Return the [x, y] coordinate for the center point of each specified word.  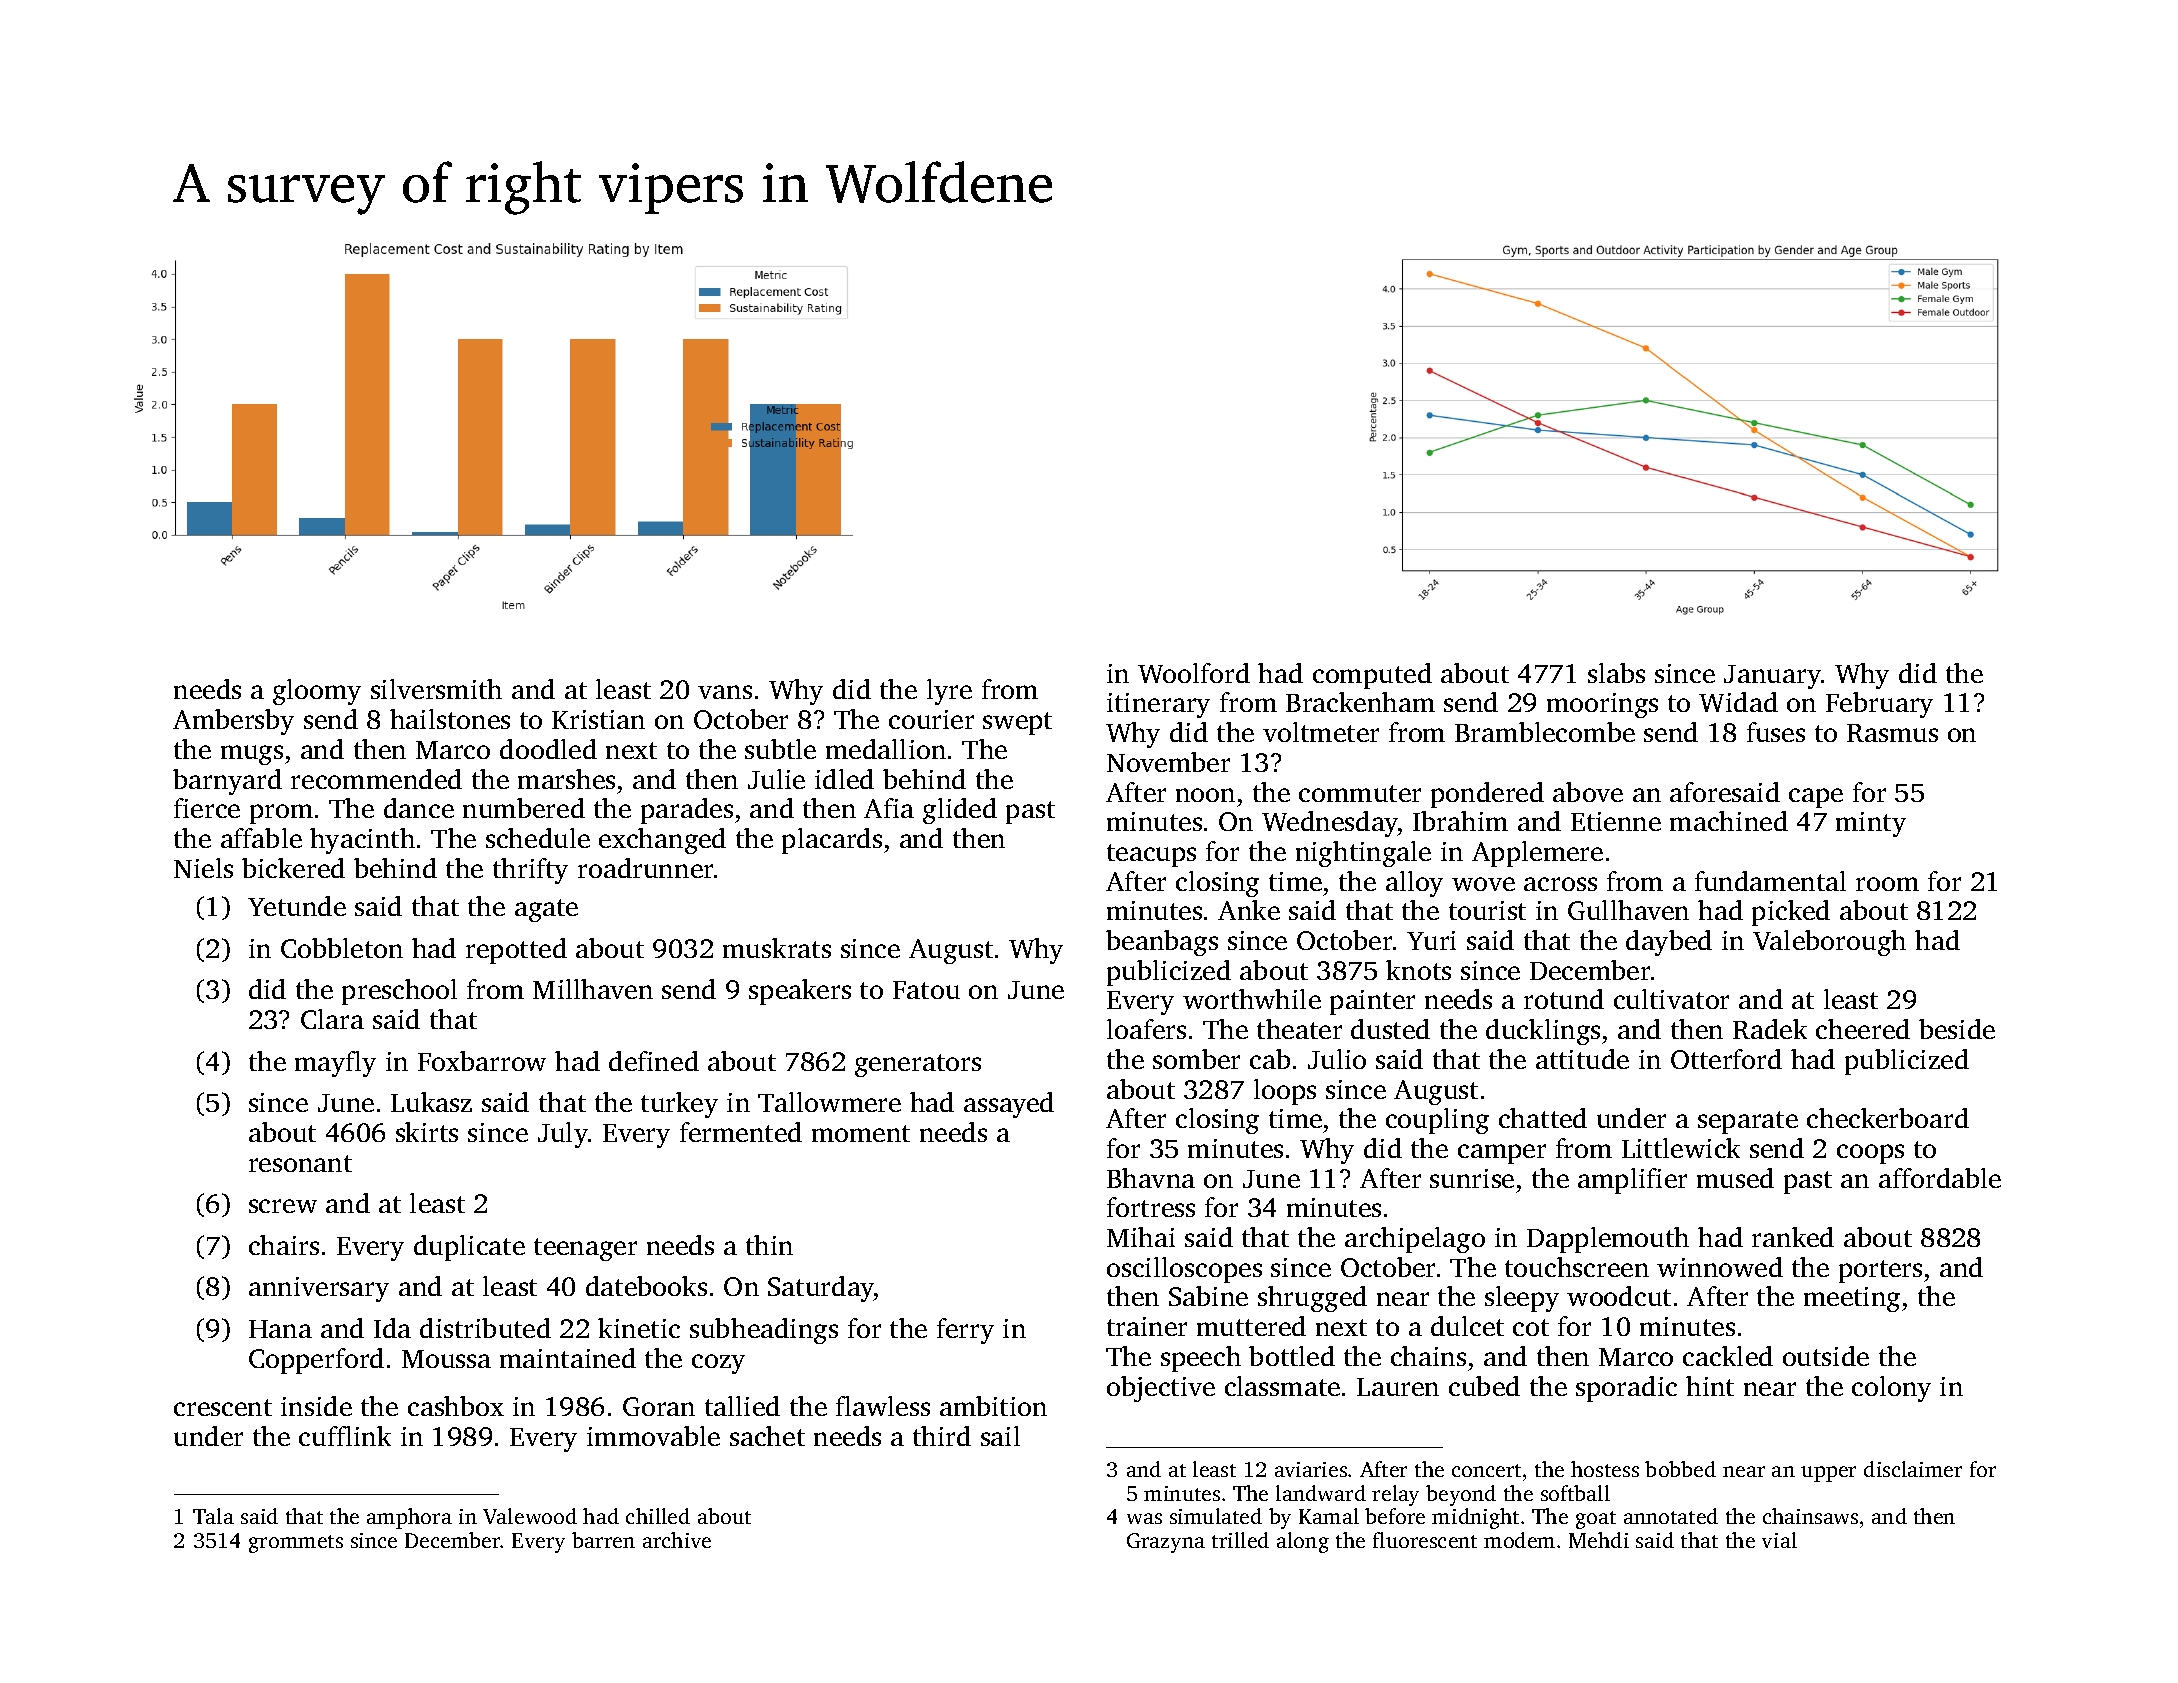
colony [1891, 1389]
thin [769, 1245]
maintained [568, 1358]
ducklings [1543, 1032]
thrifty [530, 871]
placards [832, 841]
